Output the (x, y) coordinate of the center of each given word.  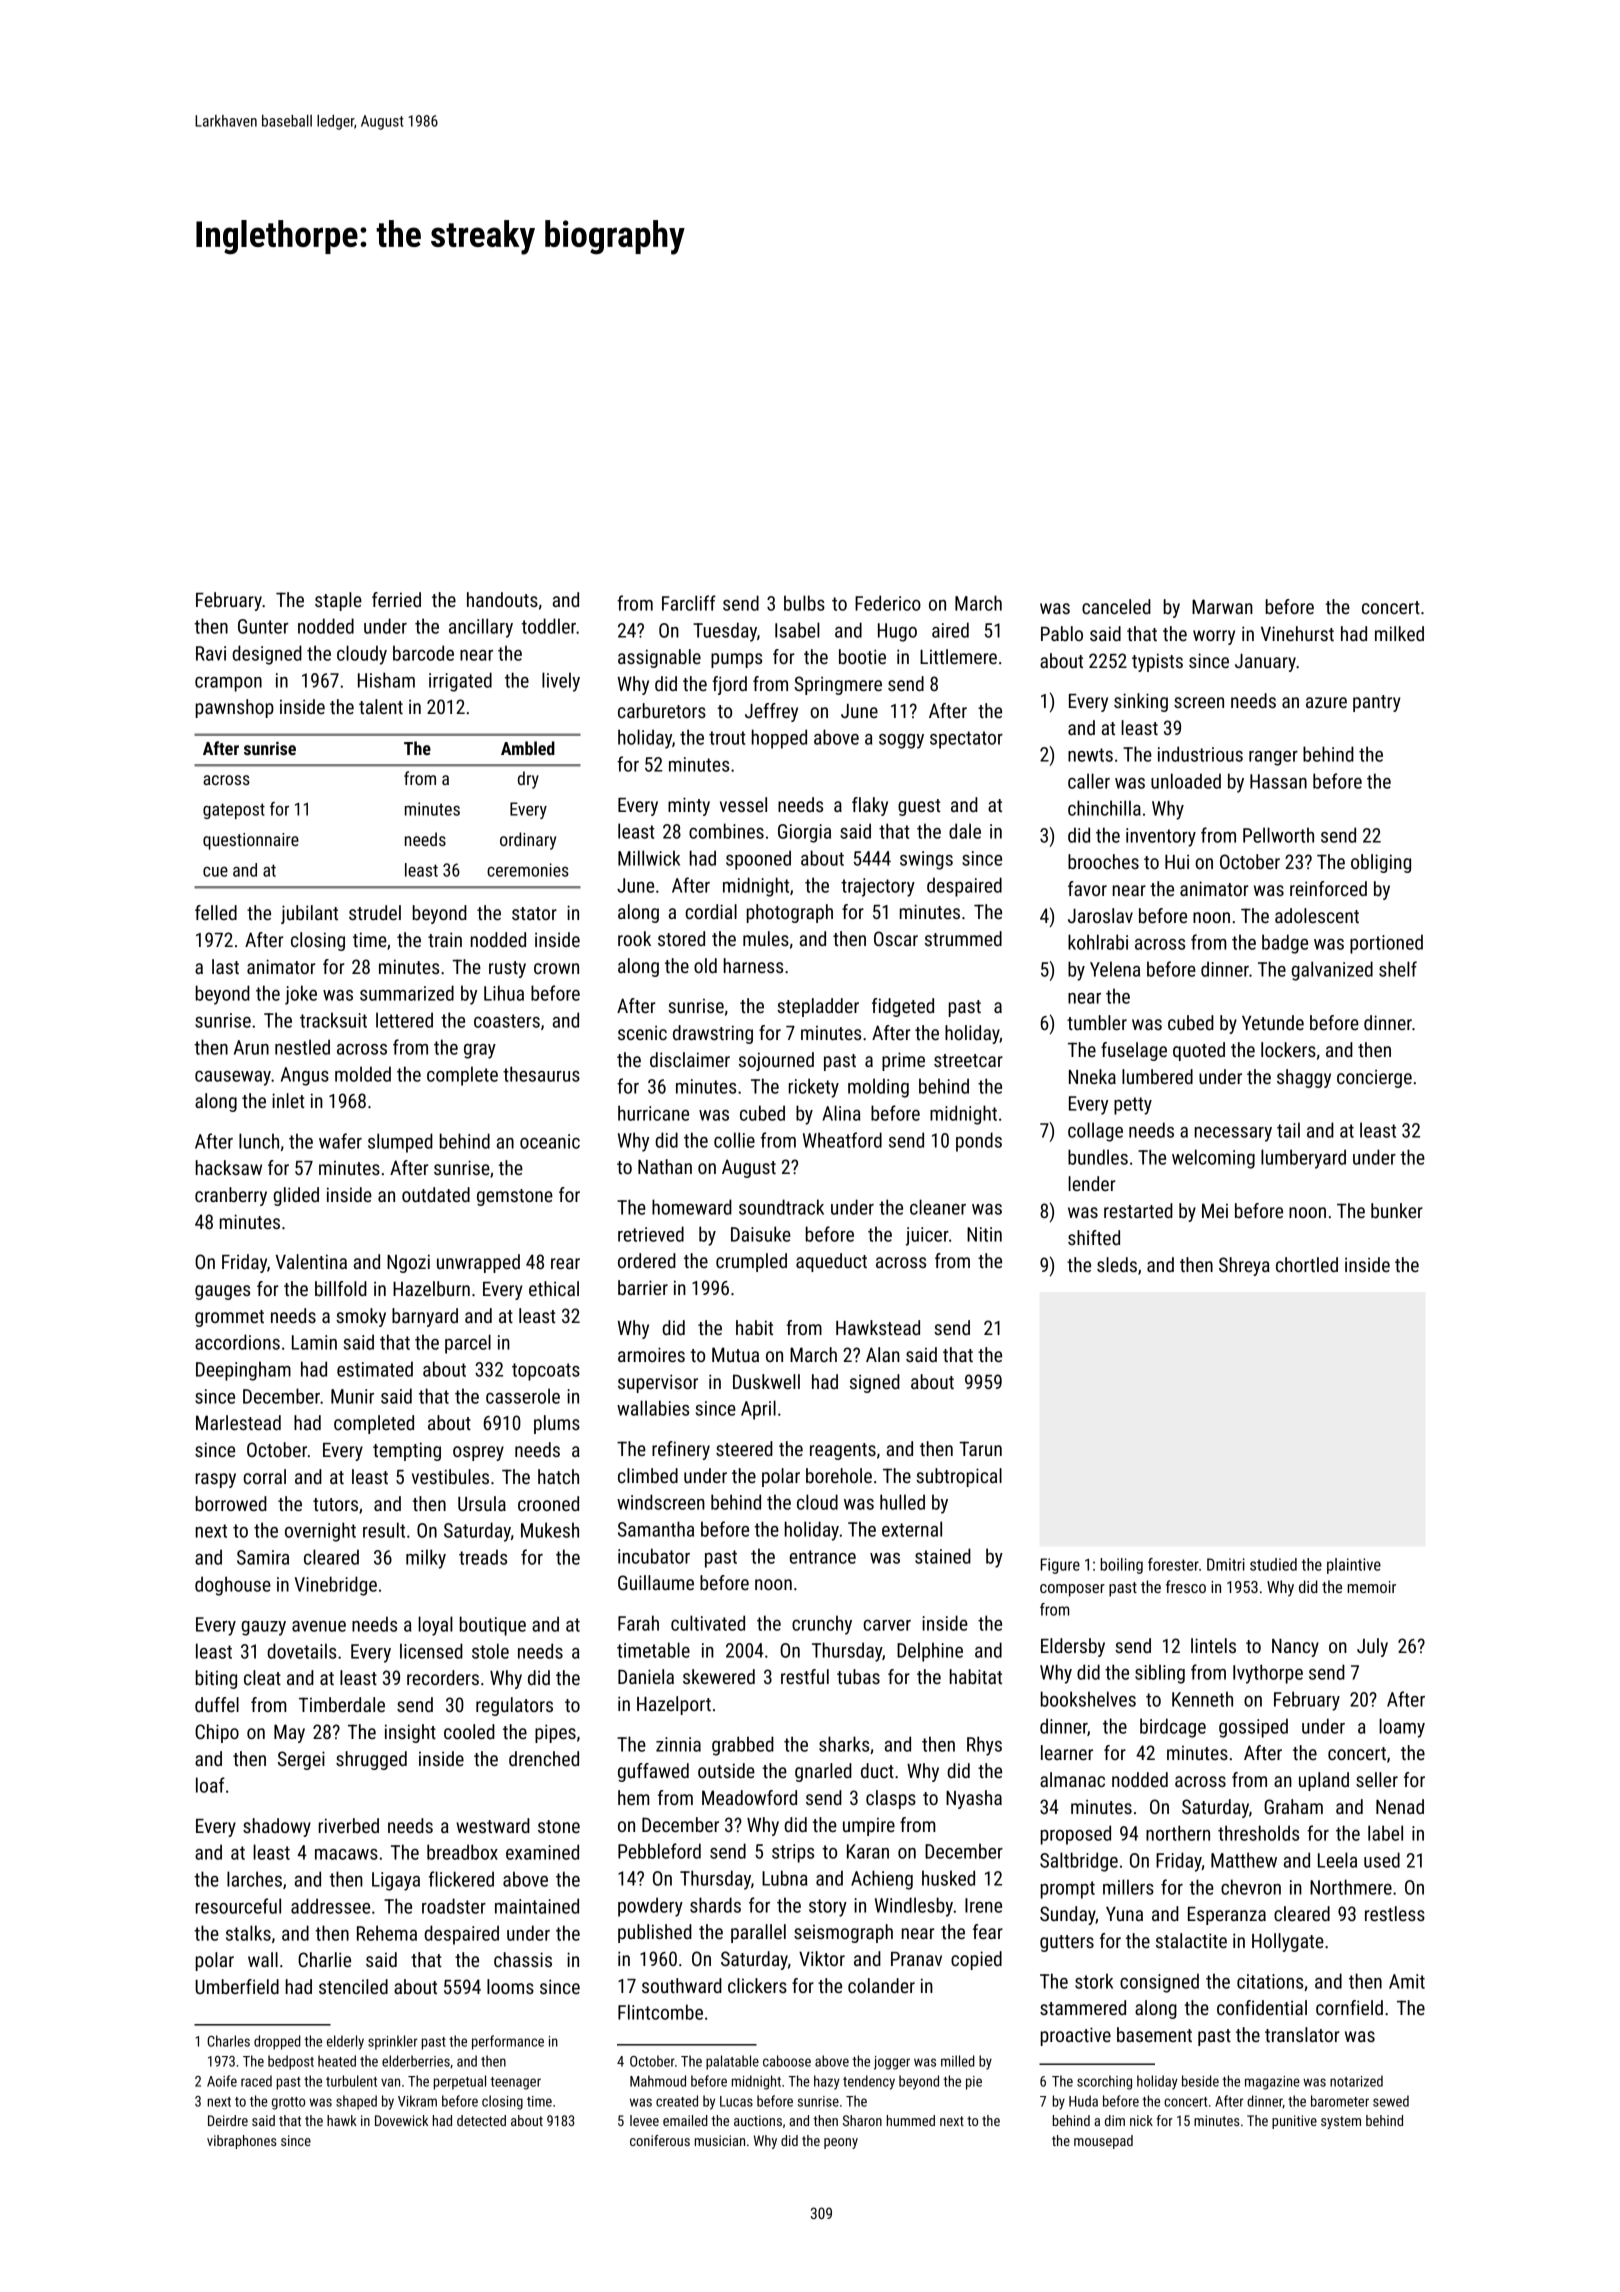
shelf (1398, 969)
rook (634, 938)
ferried (396, 599)
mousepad (1103, 2142)
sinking (1141, 702)
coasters (507, 1021)
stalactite (1191, 1940)
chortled (1307, 1264)
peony (841, 2143)
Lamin (314, 1342)
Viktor (822, 1958)
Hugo (897, 632)
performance (508, 2042)
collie (734, 1140)
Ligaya (396, 1881)
